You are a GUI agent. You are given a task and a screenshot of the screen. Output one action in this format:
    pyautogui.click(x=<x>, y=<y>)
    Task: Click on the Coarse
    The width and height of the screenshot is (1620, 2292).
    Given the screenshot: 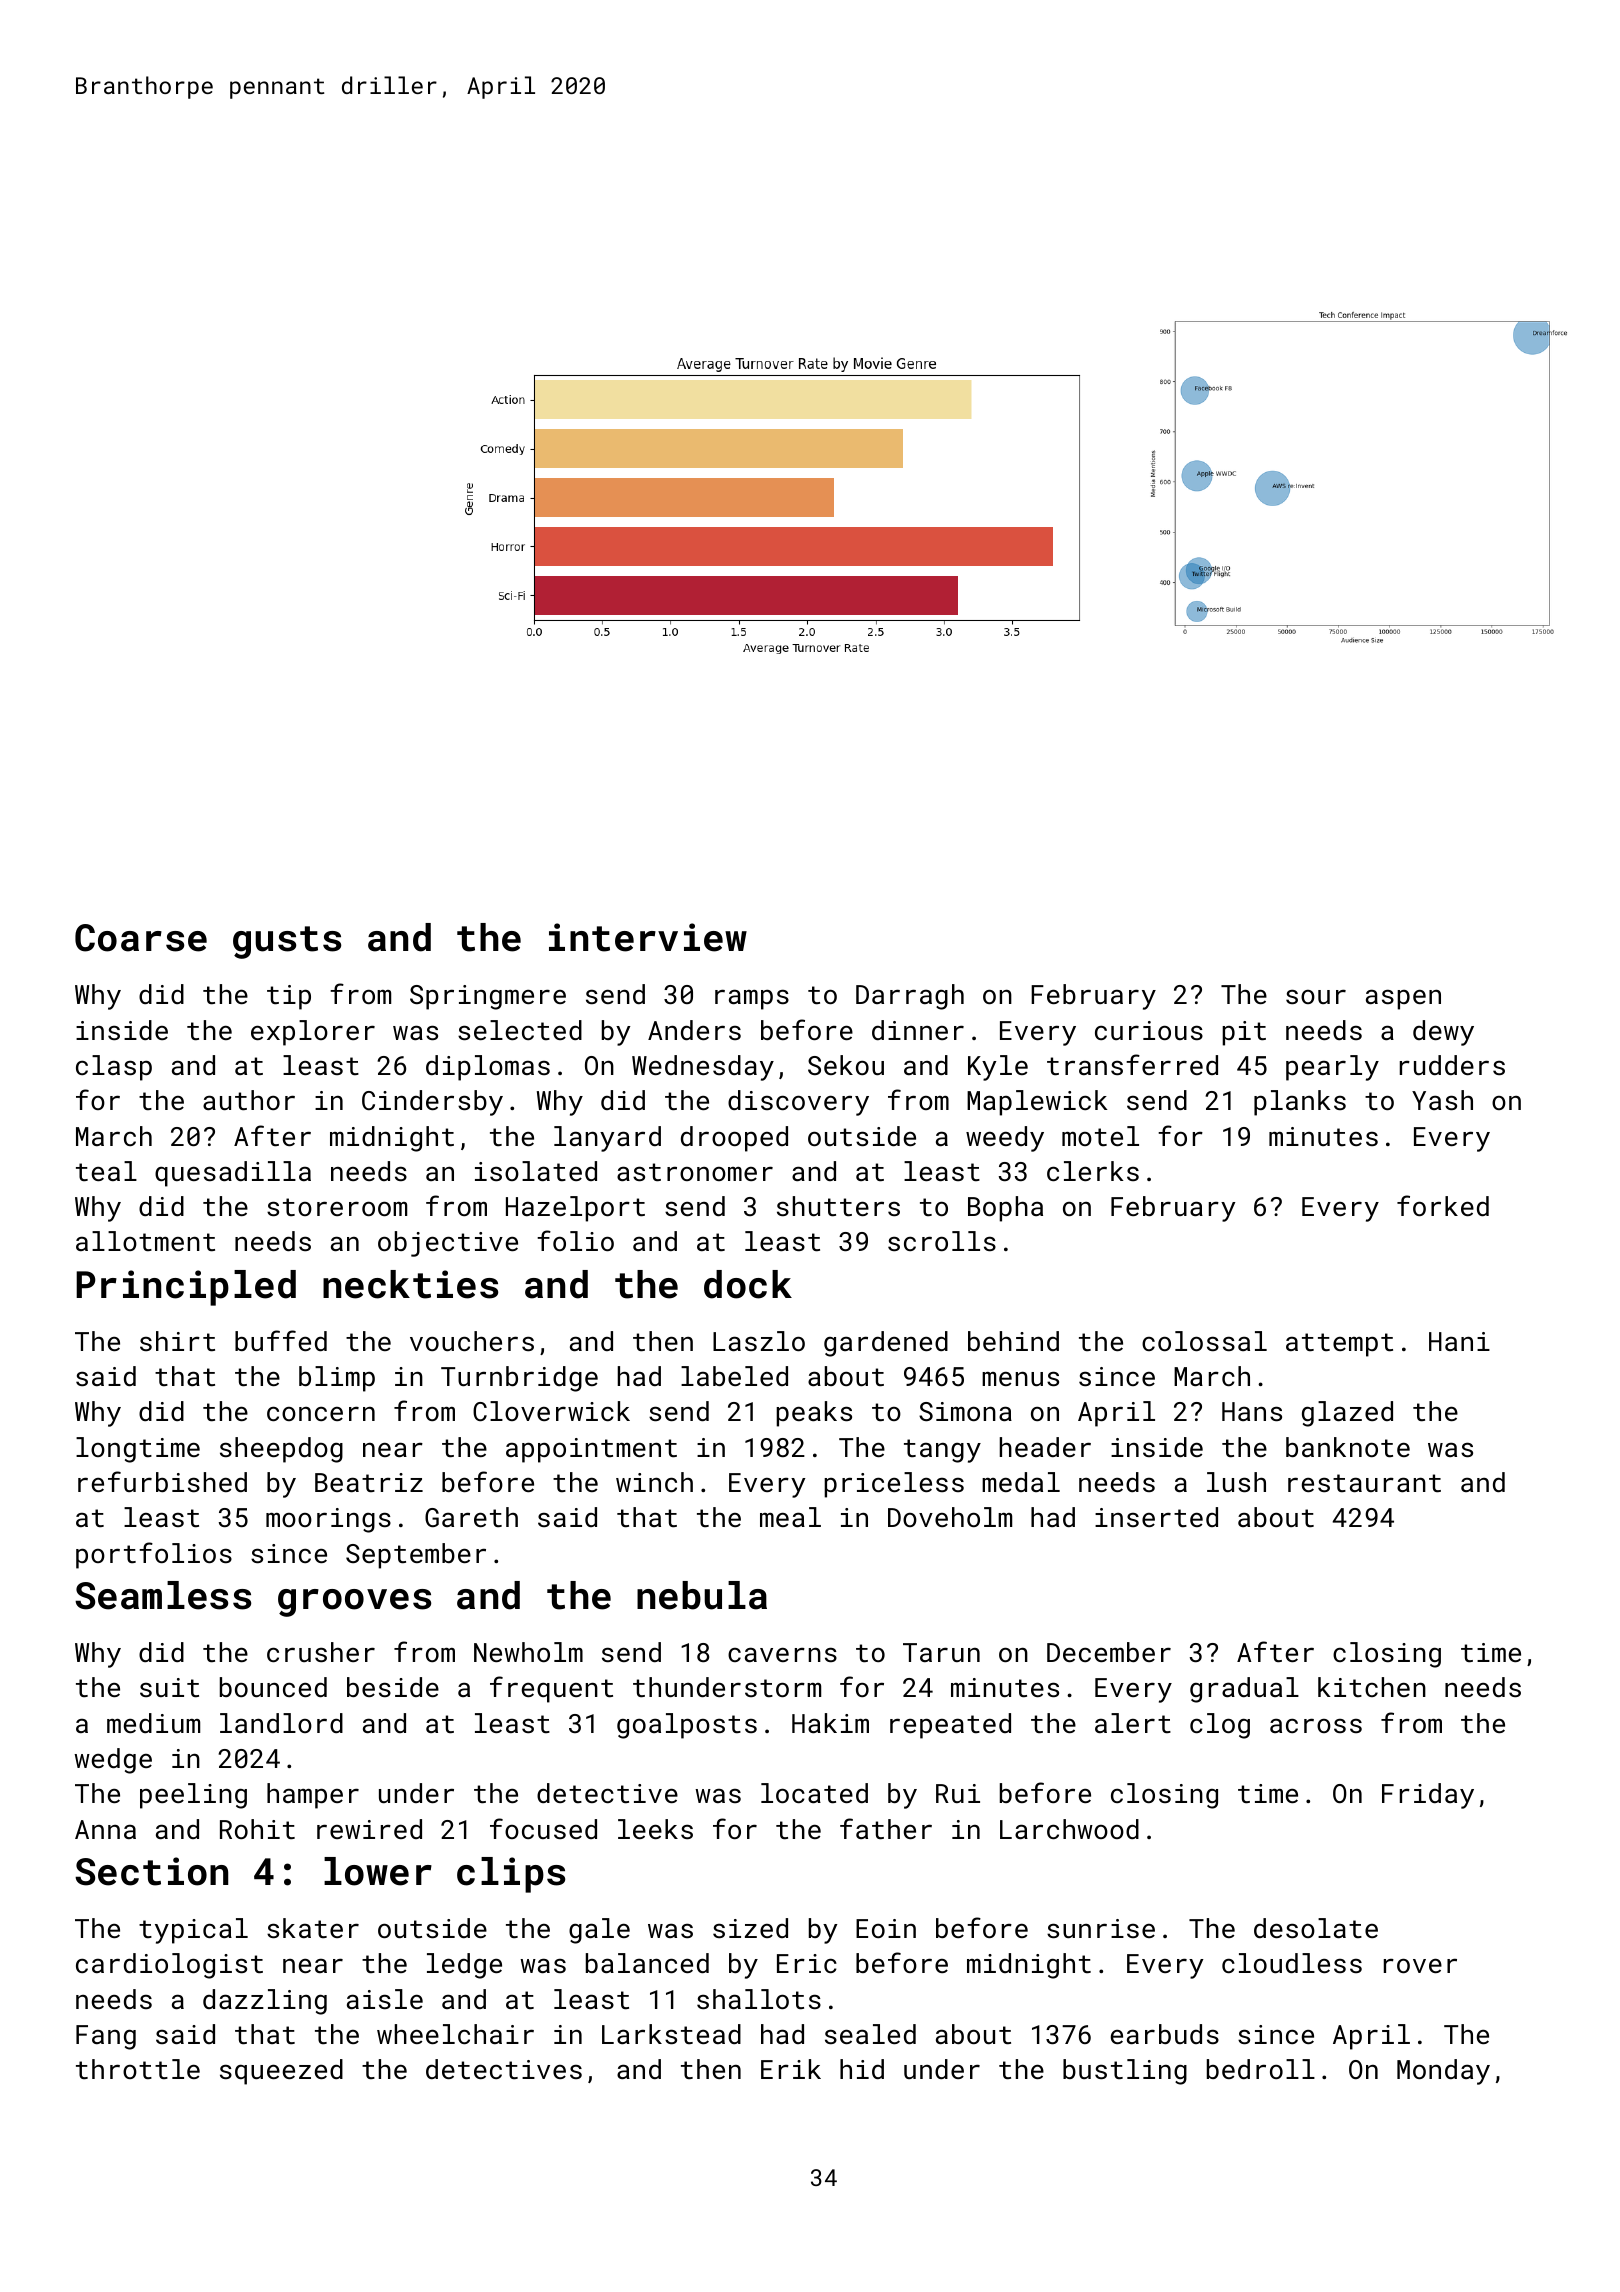 What is the action you would take?
    pyautogui.click(x=141, y=938)
